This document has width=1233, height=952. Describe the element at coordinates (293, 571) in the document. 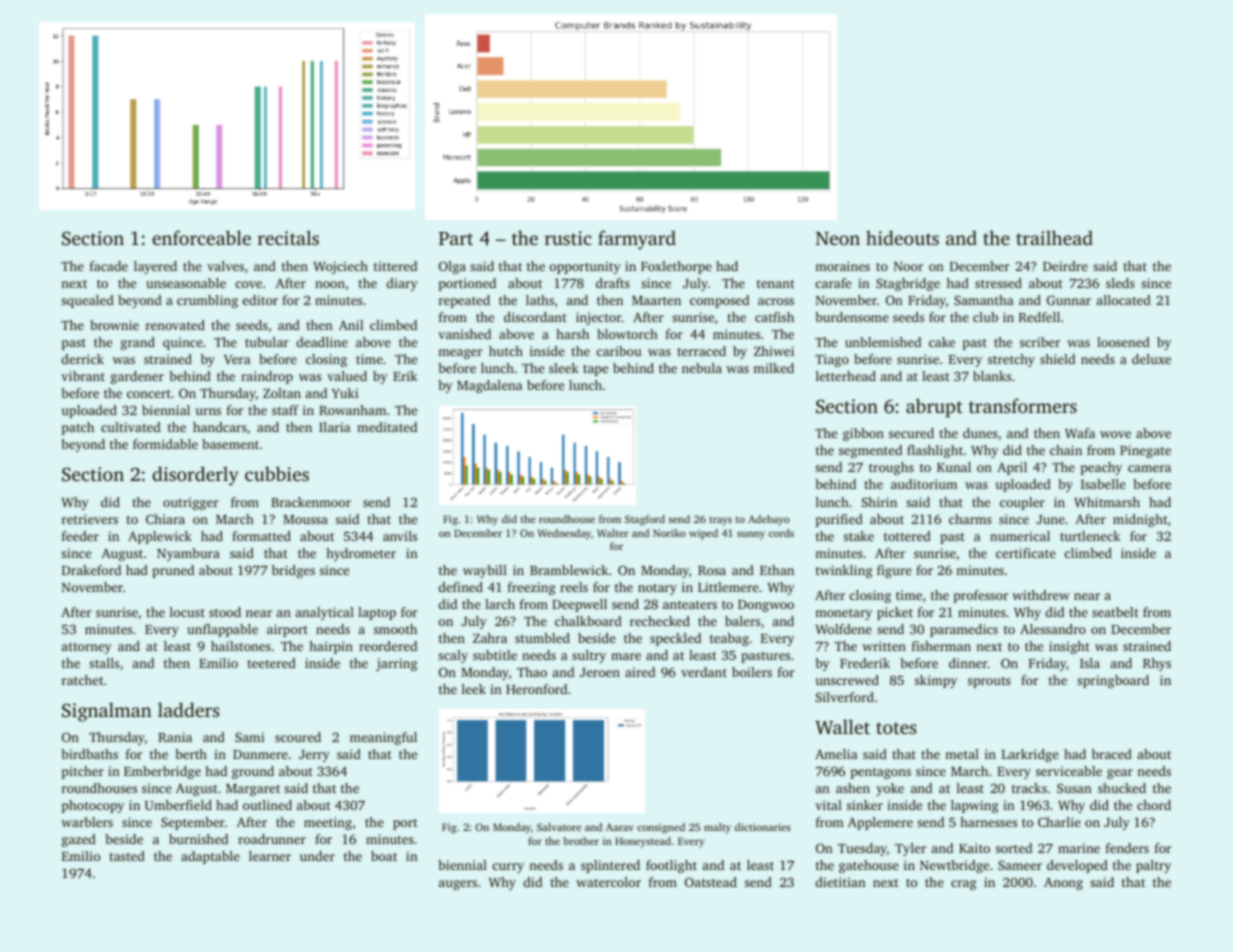

I see `bridges` at that location.
